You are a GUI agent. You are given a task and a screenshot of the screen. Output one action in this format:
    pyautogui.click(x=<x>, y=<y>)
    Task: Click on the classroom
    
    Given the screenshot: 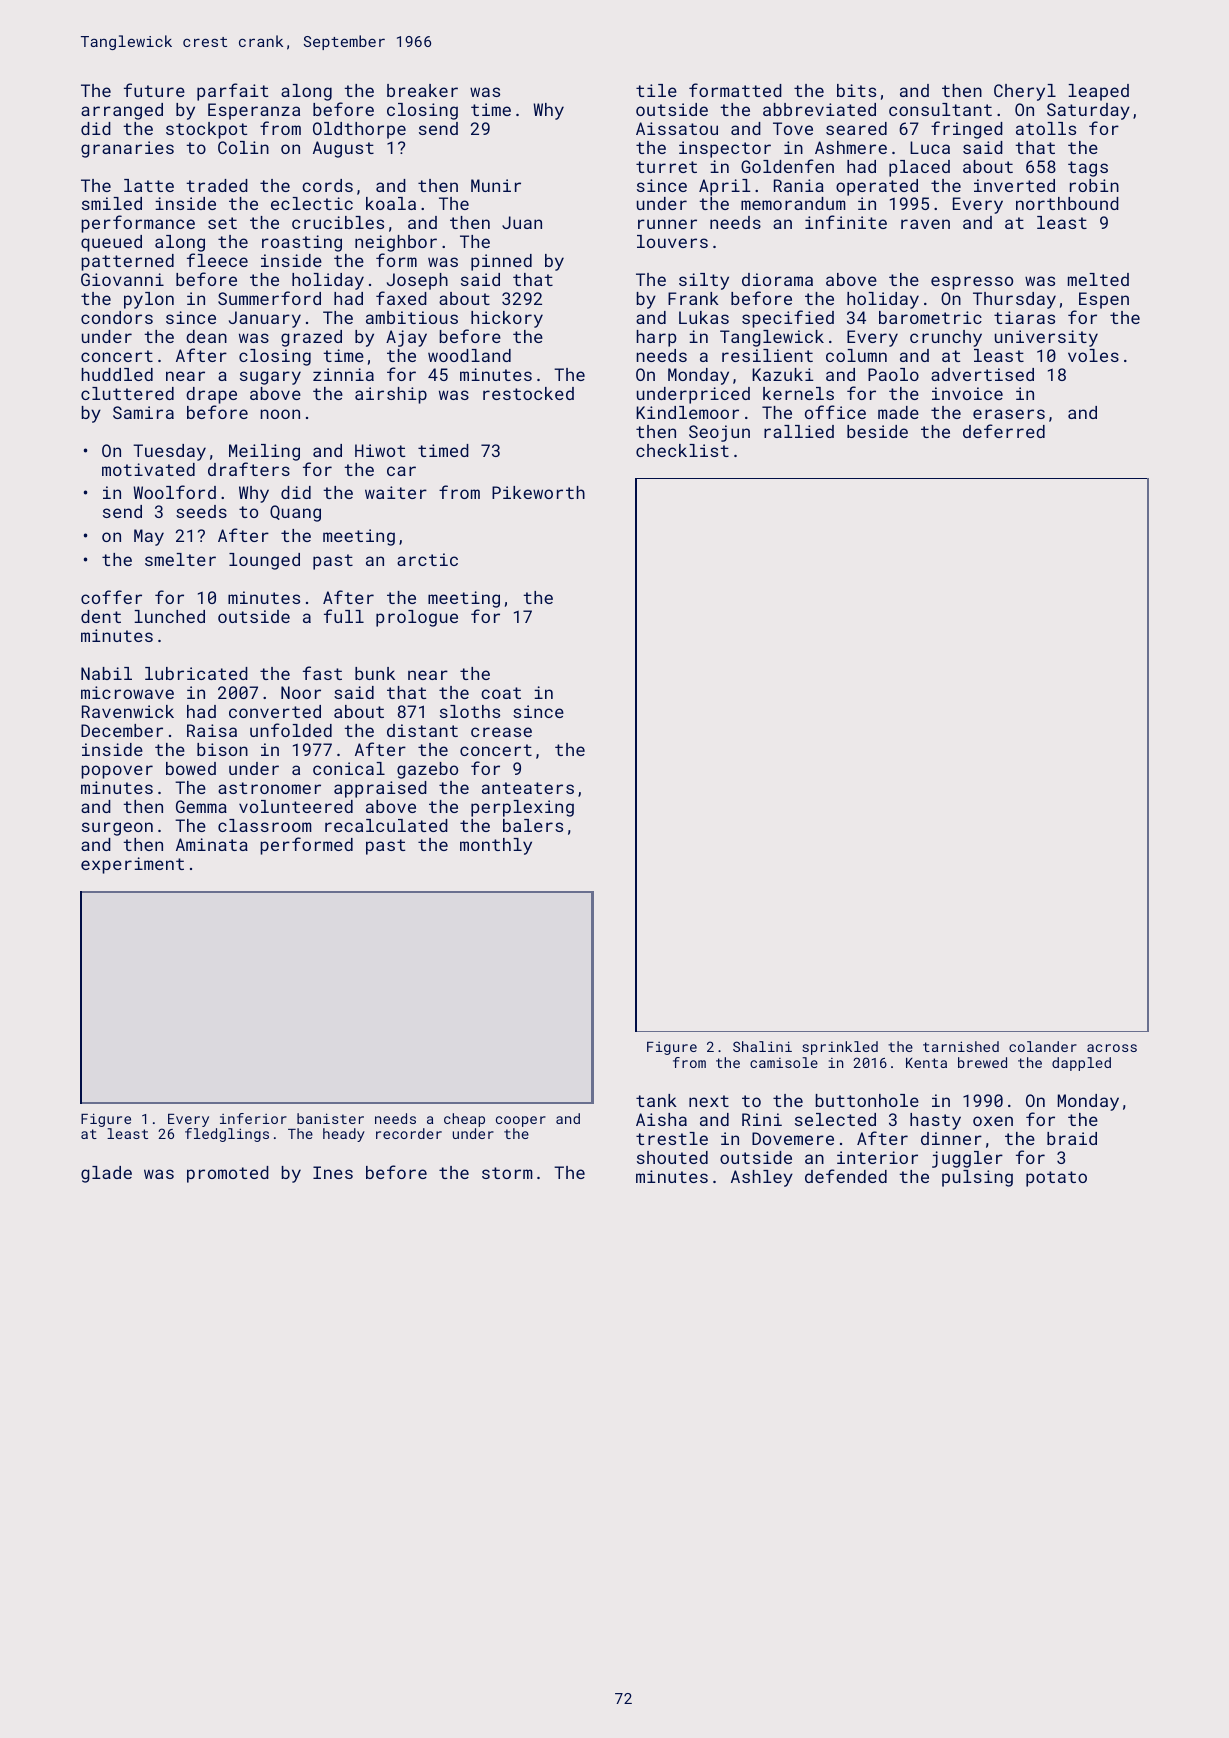 What is the action you would take?
    pyautogui.click(x=265, y=825)
